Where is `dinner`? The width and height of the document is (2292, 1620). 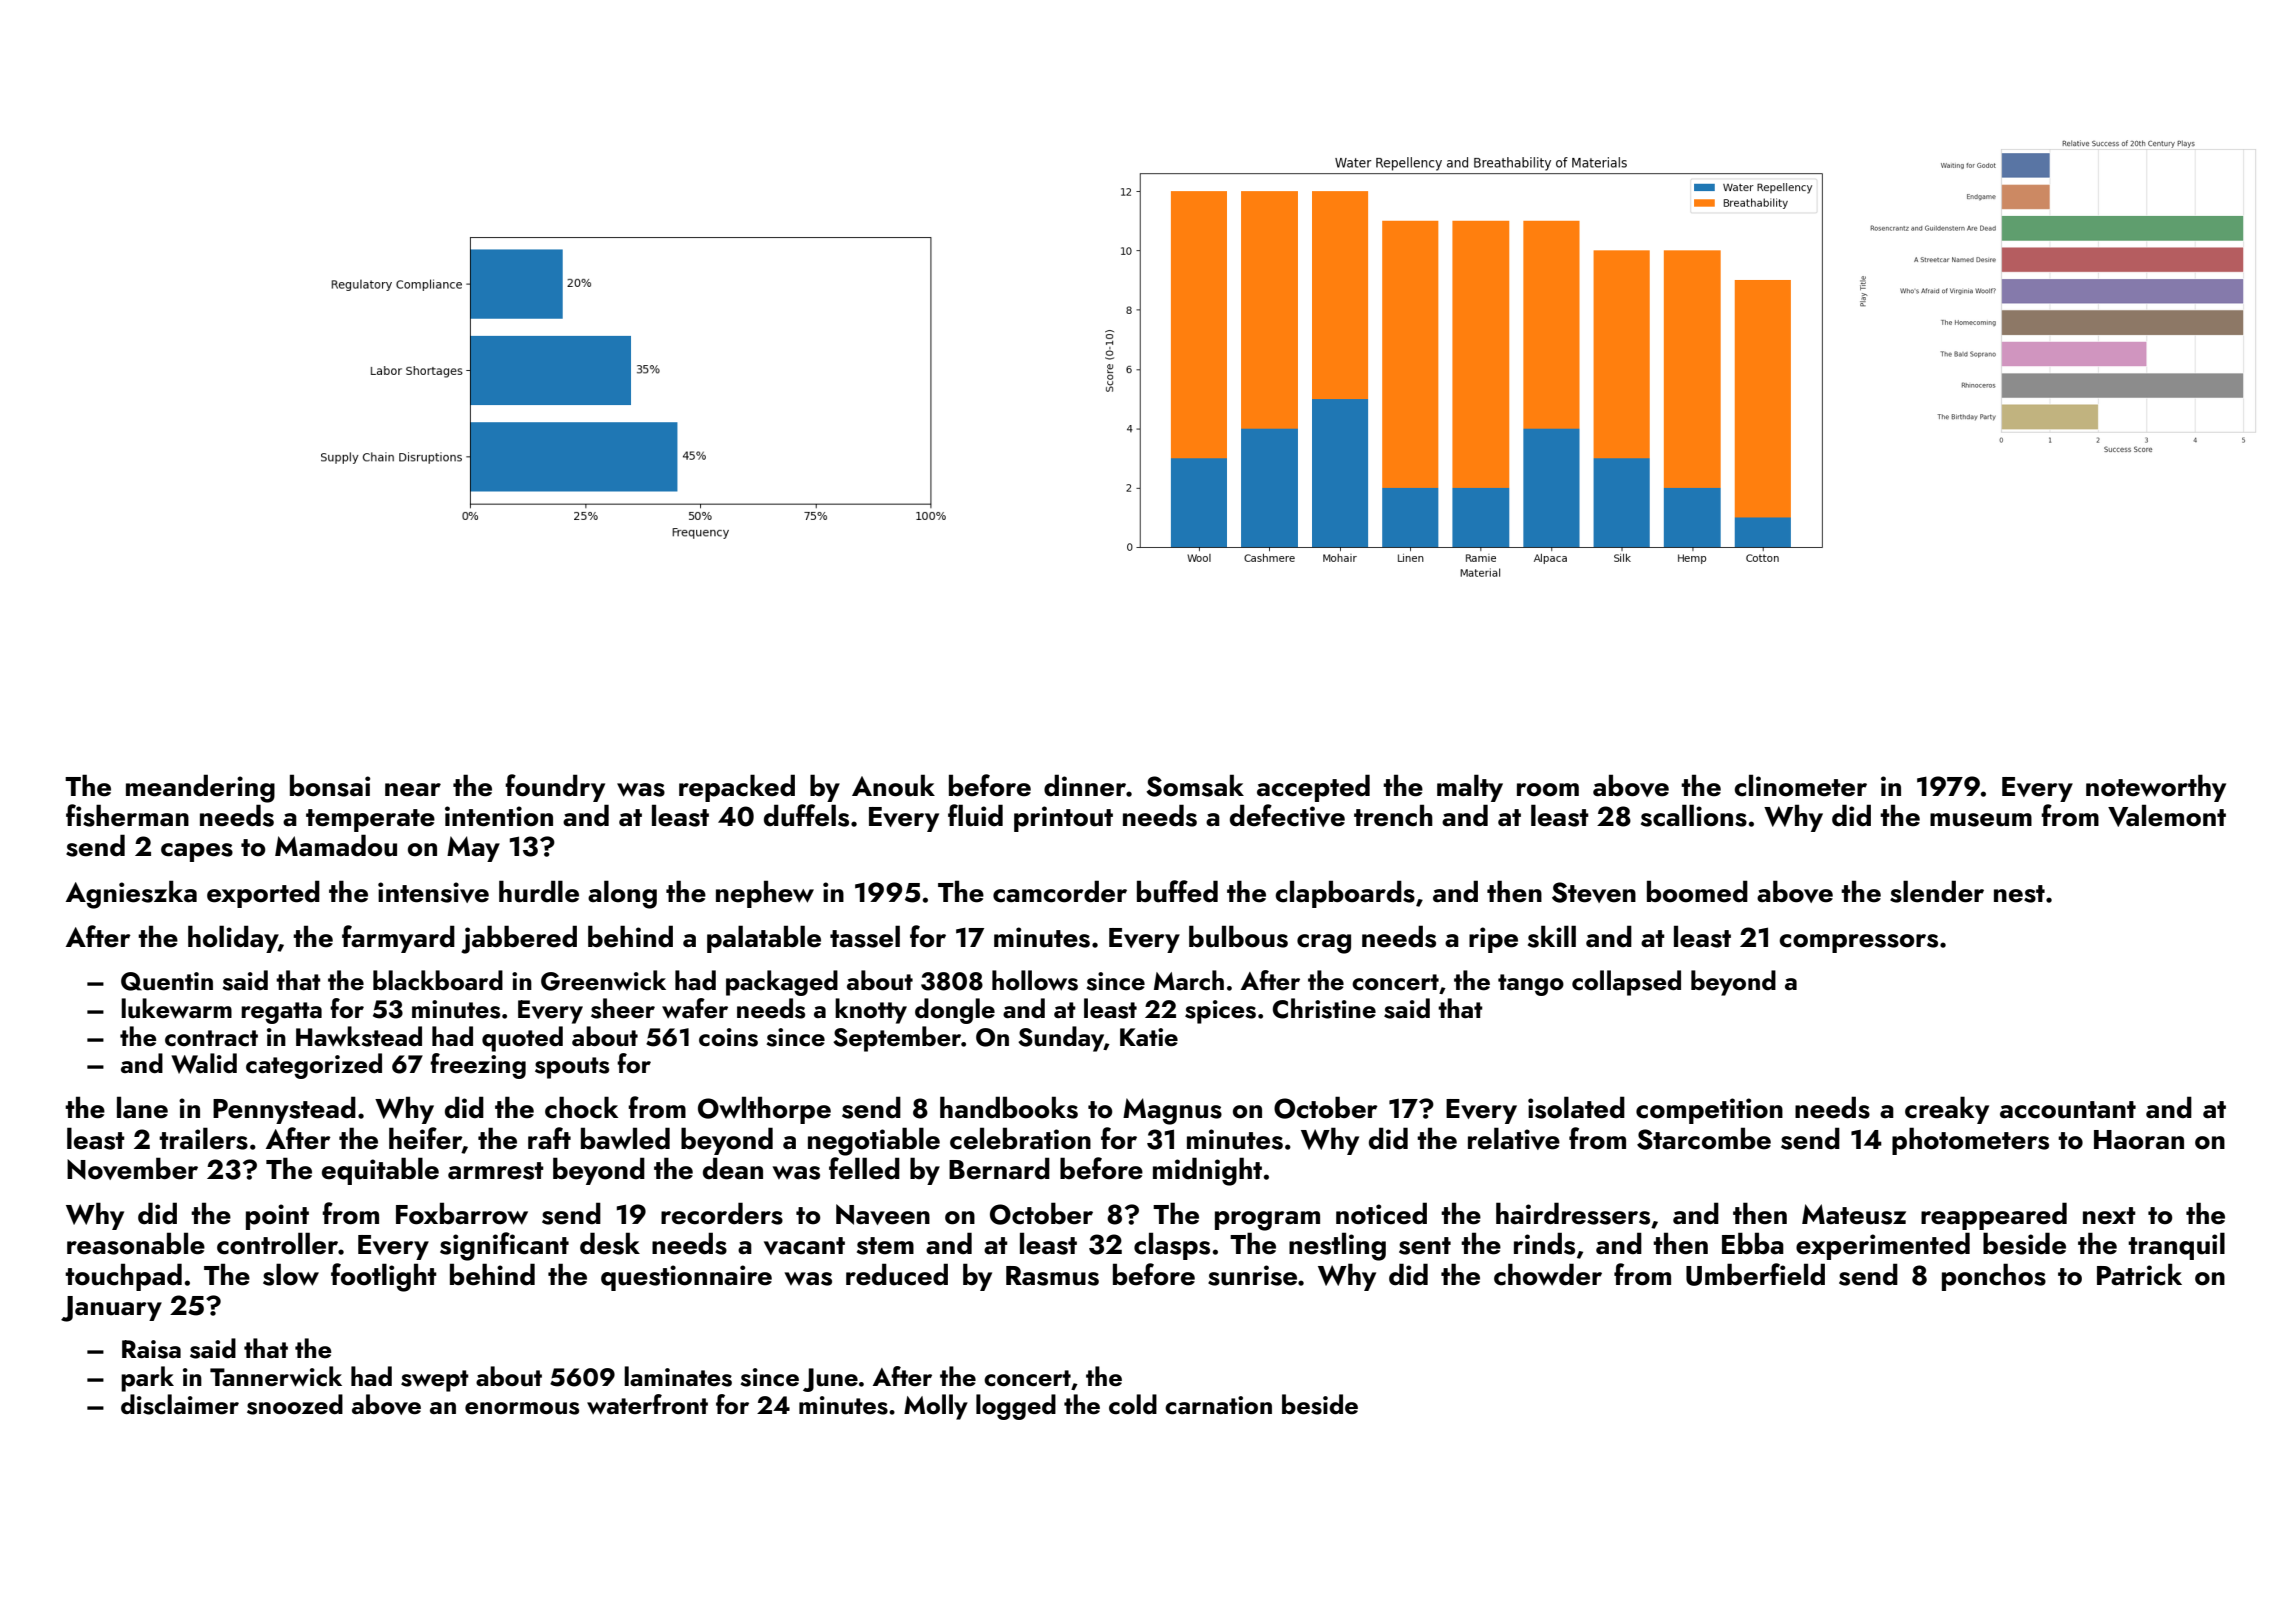 dinner is located at coordinates (1085, 785).
